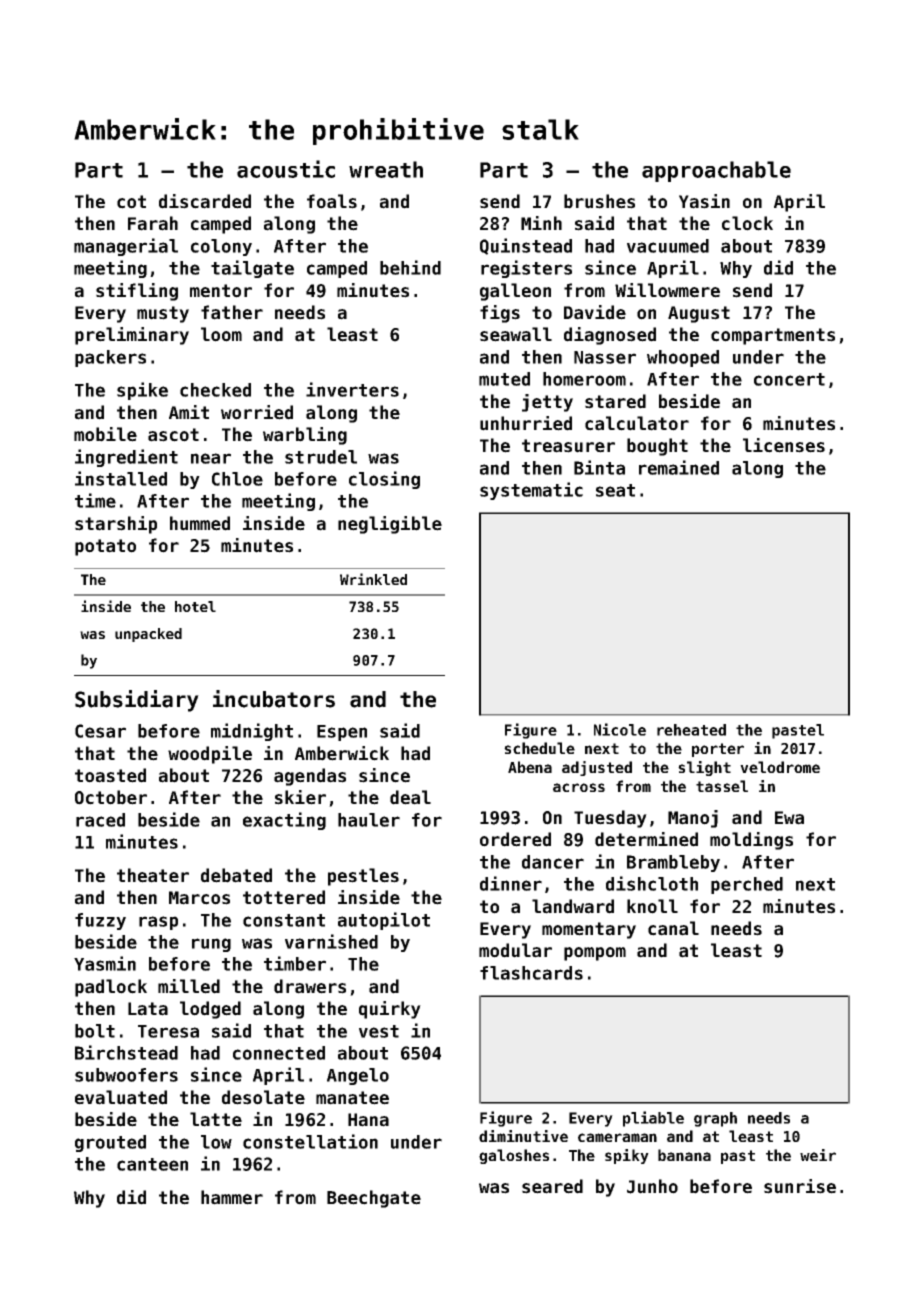  What do you see at coordinates (137, 701) in the document?
I see `Subsidiary` at bounding box center [137, 701].
